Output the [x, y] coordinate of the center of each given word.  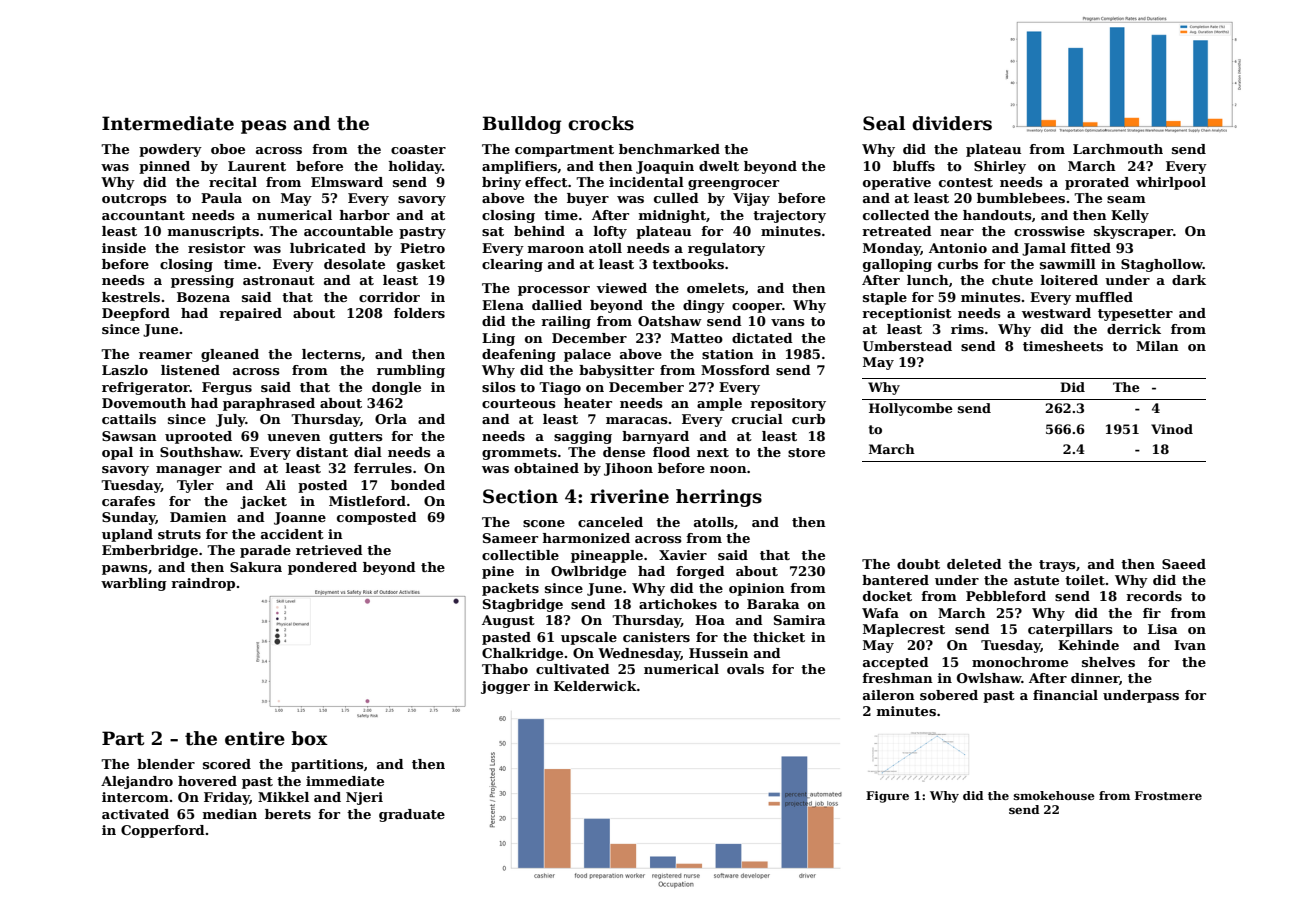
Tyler [195, 486]
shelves [1108, 662]
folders [419, 313]
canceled [610, 522]
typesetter [1135, 315]
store [806, 452]
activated [135, 814]
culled [676, 198]
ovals [745, 669]
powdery [170, 150]
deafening [519, 355]
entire [255, 738]
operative [897, 183]
